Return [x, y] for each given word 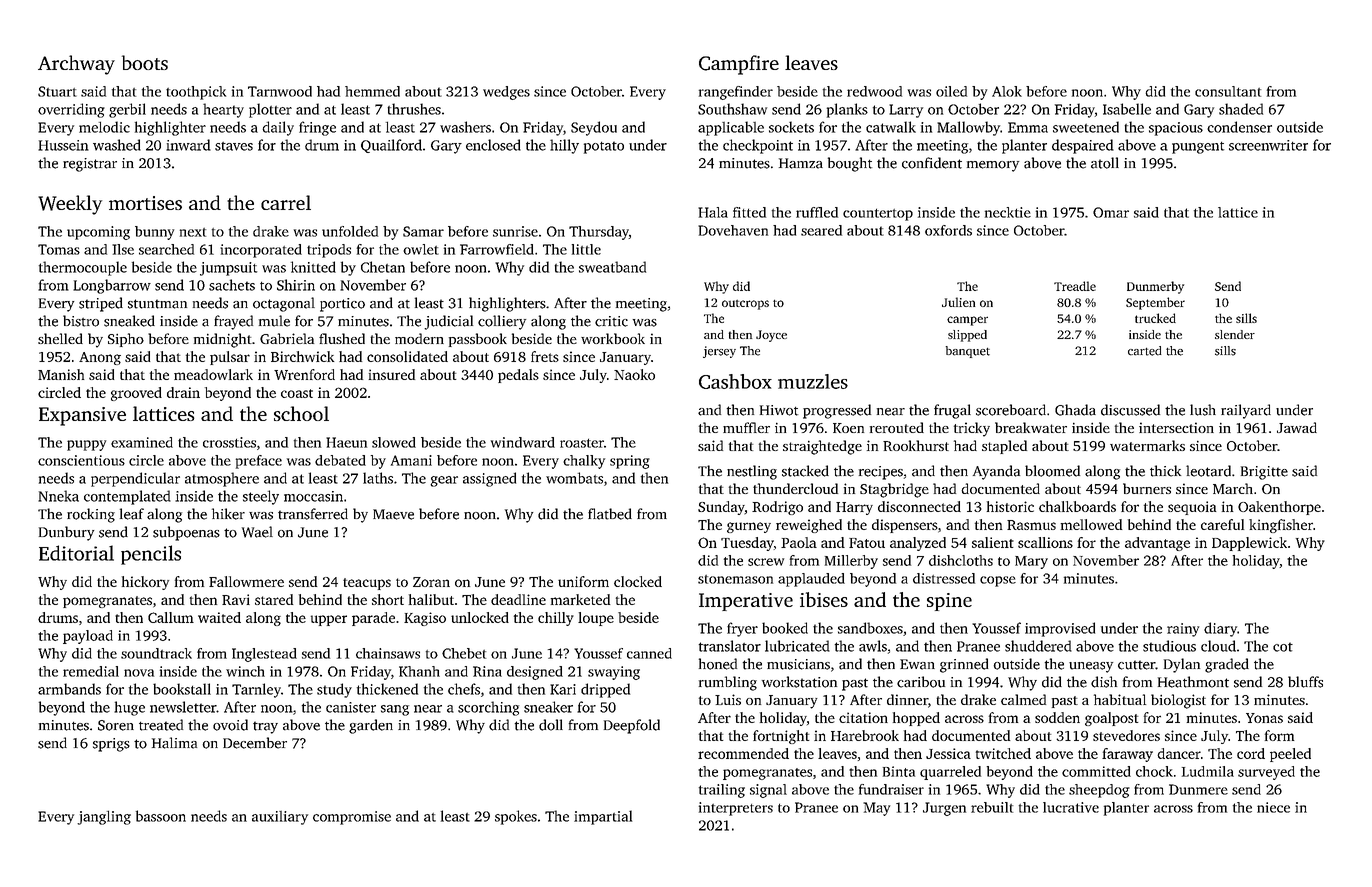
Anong [100, 358]
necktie [1008, 212]
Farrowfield [497, 249]
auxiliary [280, 818]
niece [1273, 807]
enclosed [493, 145]
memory [993, 166]
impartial [603, 817]
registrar [90, 165]
